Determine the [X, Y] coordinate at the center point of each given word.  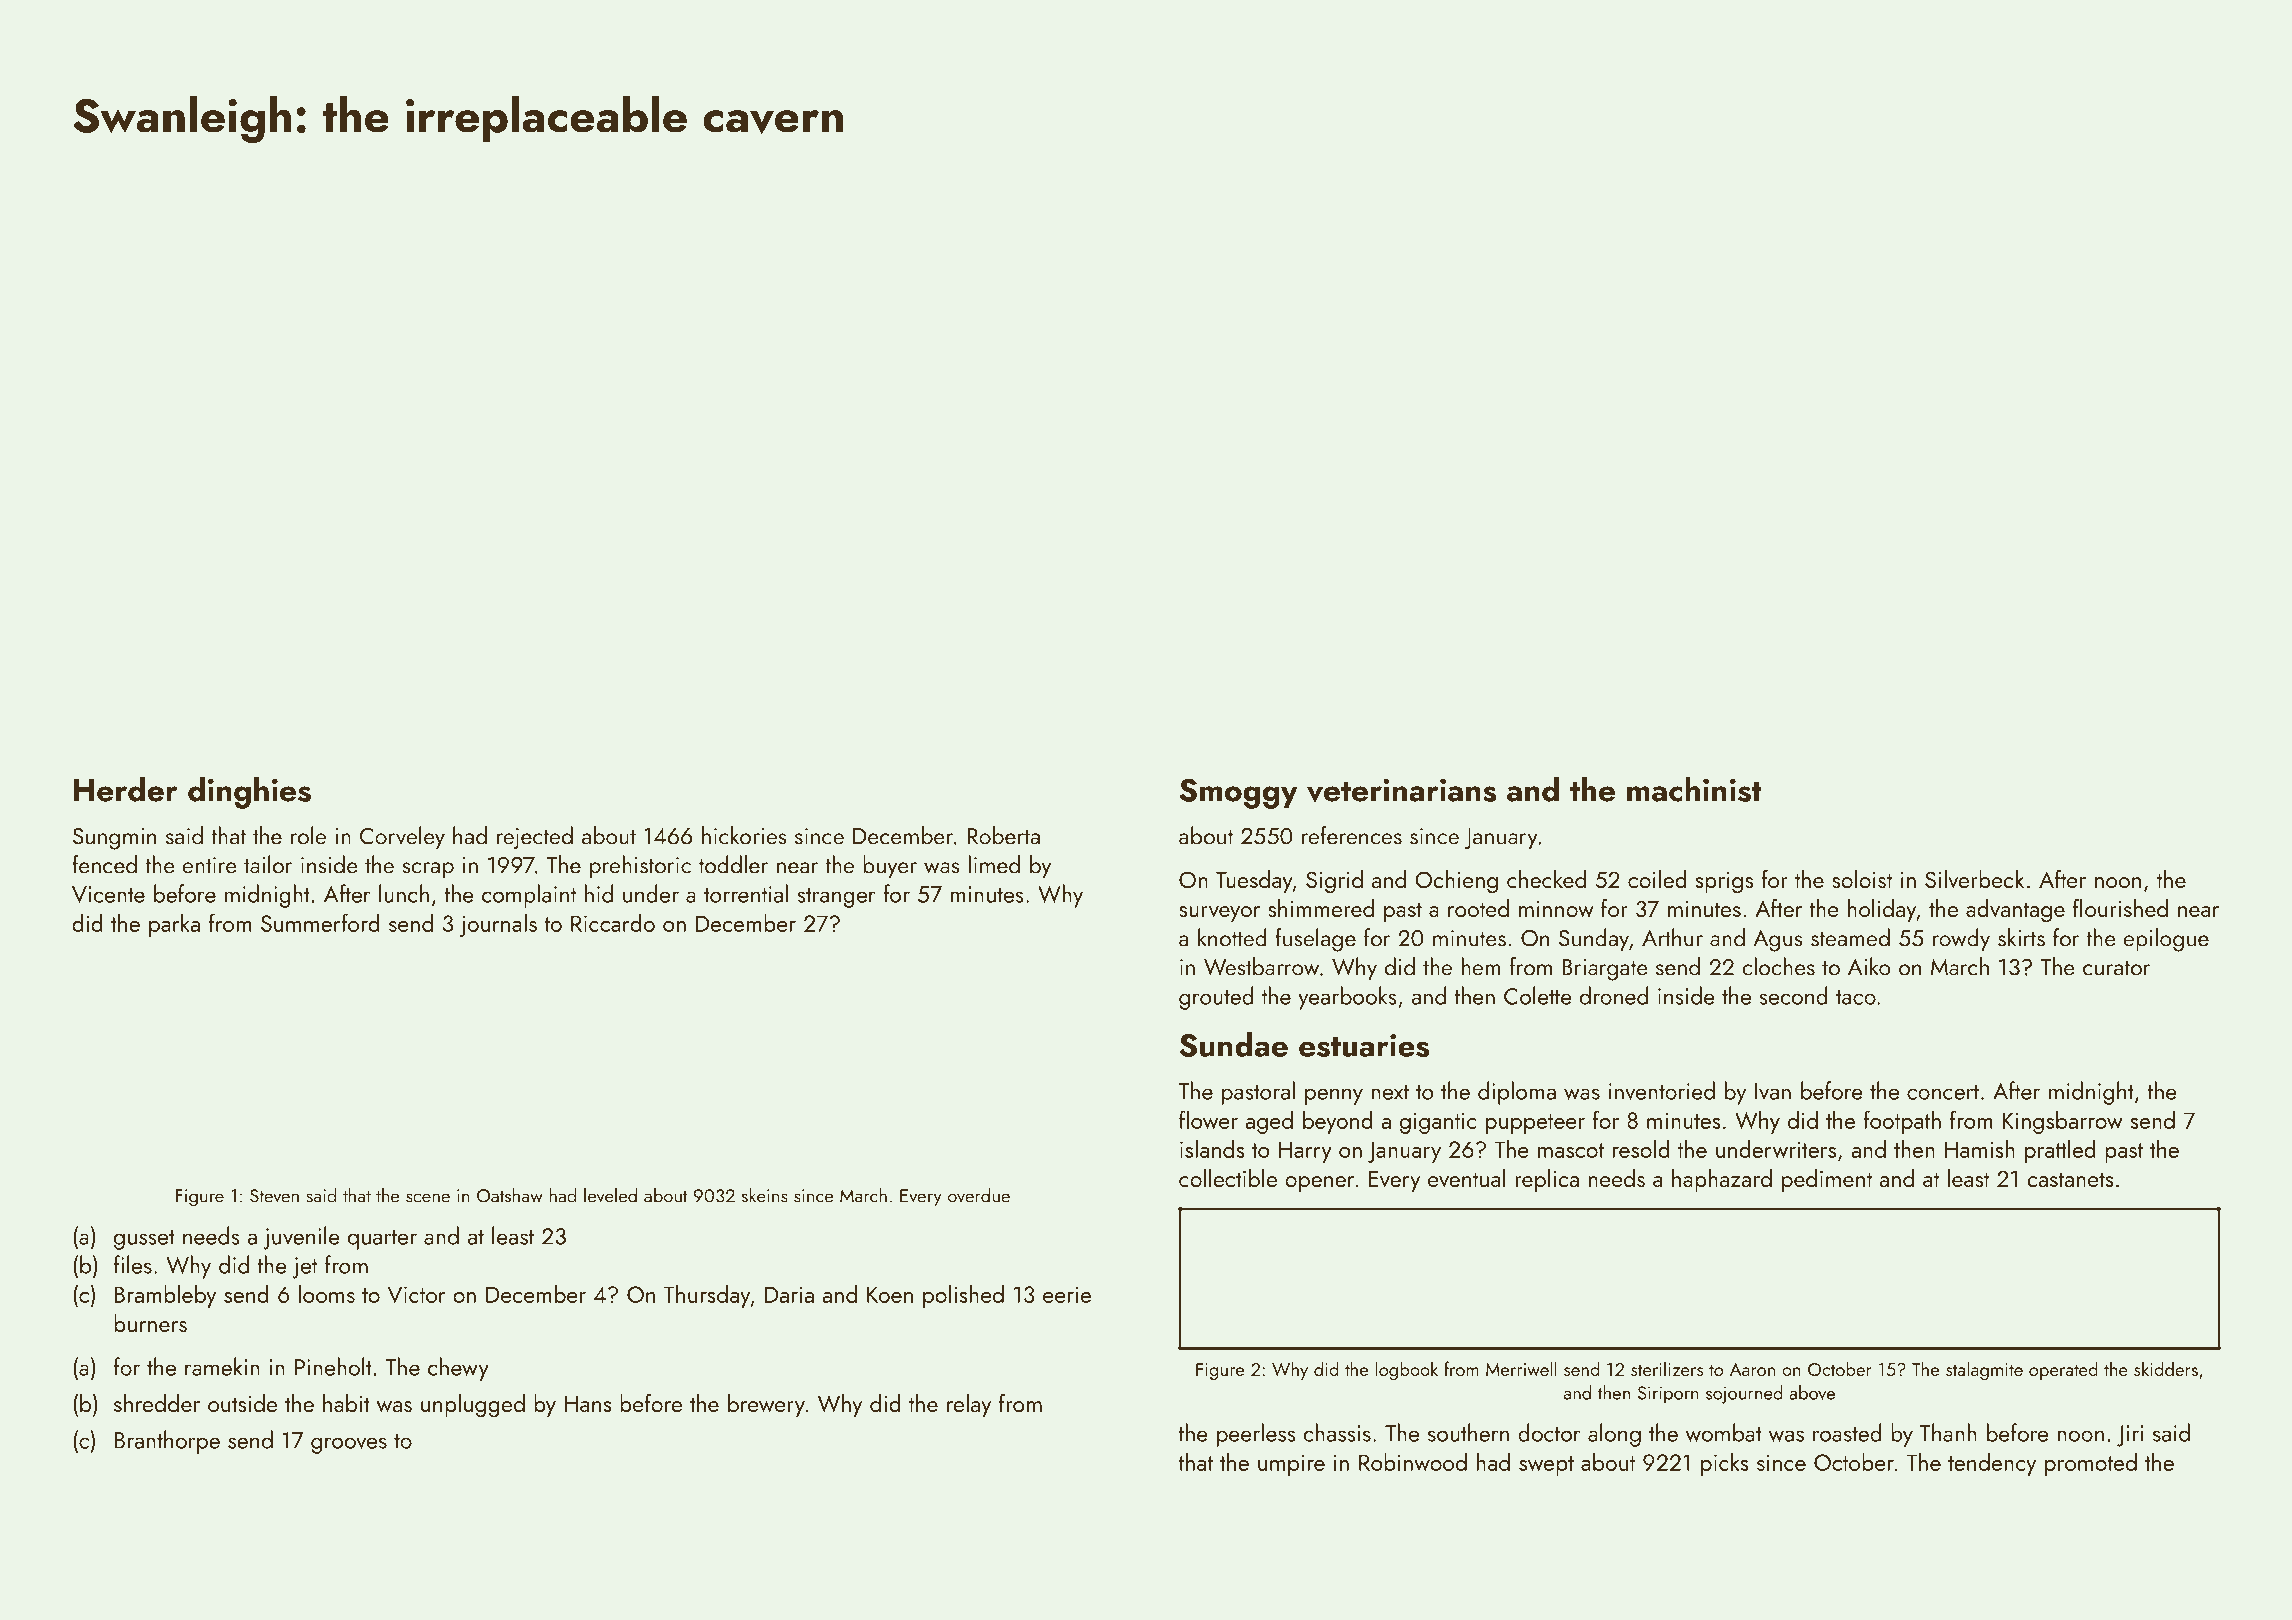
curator [2117, 968]
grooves [349, 1445]
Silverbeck [1974, 879]
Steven [274, 1196]
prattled [2060, 1151]
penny [1334, 1096]
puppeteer [1535, 1124]
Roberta [1003, 835]
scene [428, 1198]
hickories [744, 835]
